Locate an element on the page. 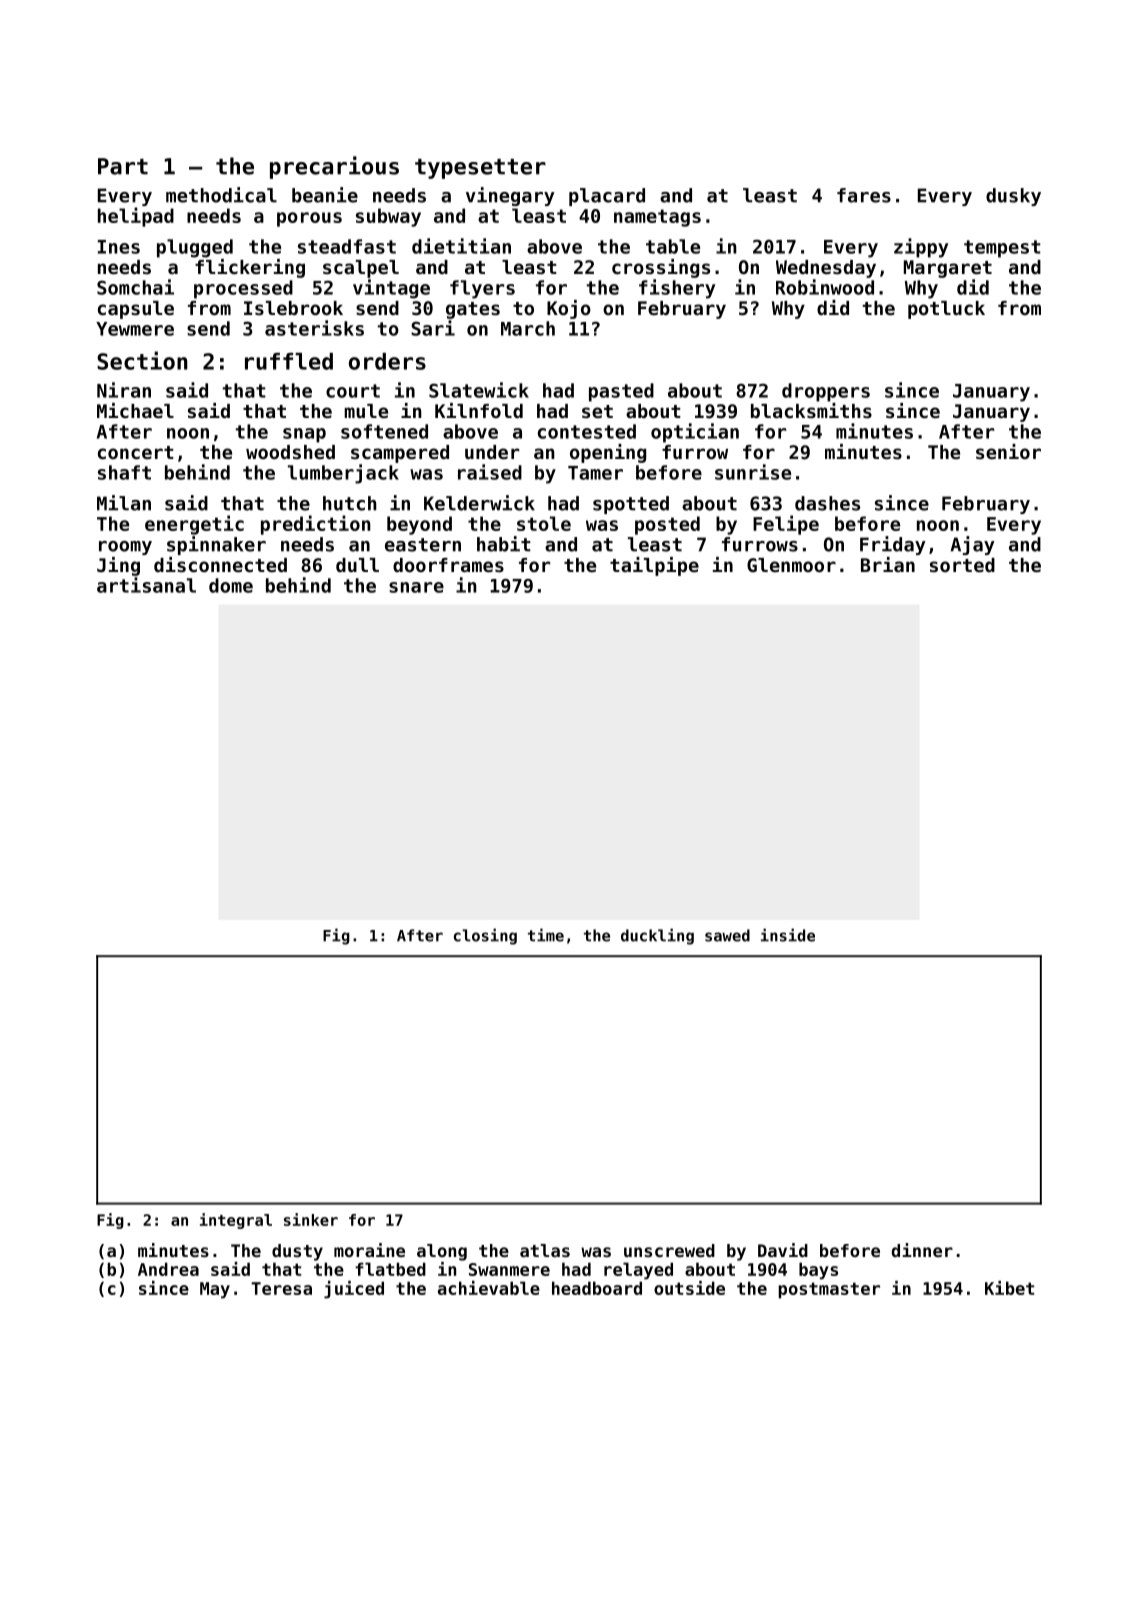 The image size is (1138, 1610). Teresa is located at coordinates (281, 1288).
